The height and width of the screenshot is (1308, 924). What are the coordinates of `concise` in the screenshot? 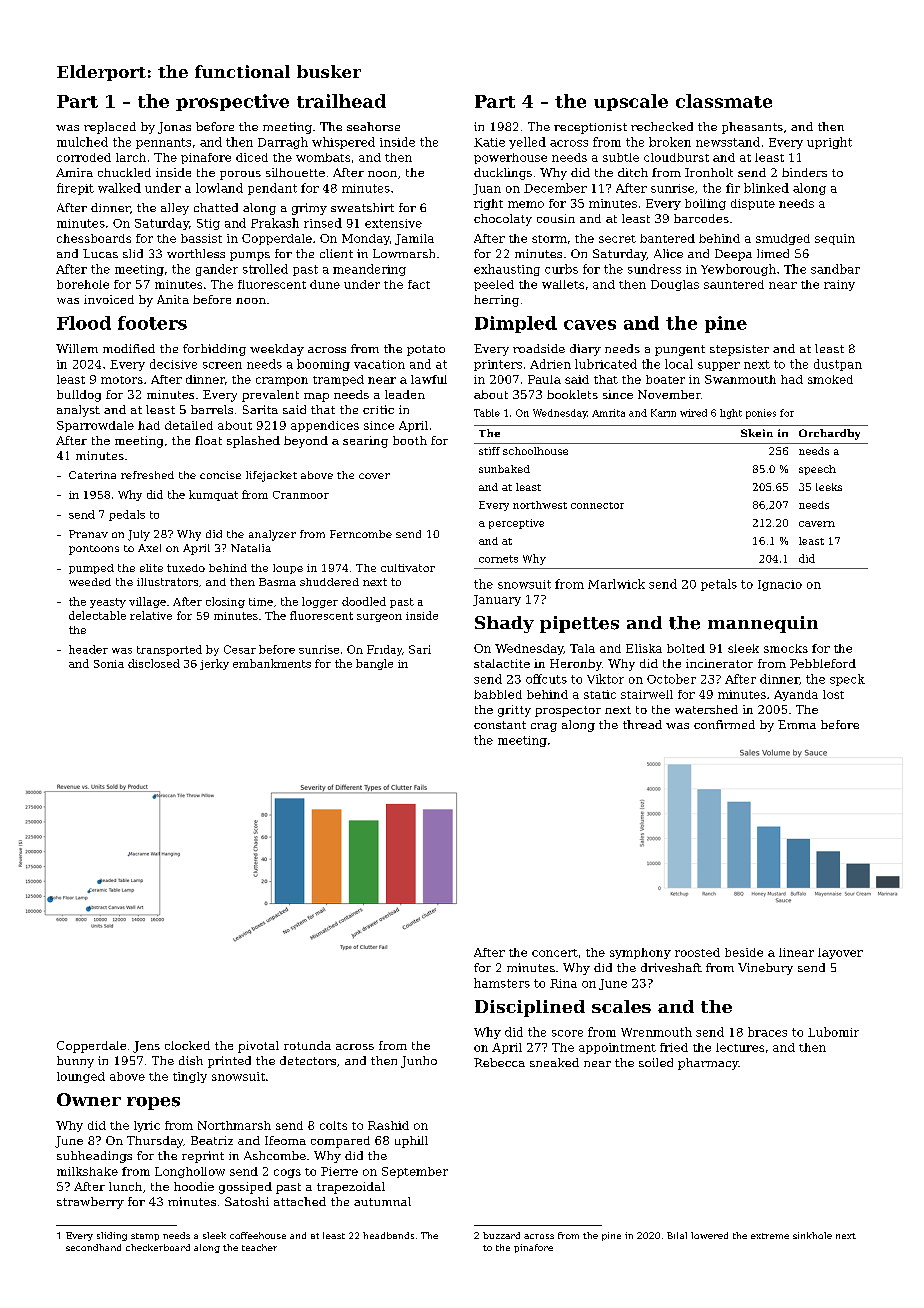 It's located at (220, 475).
